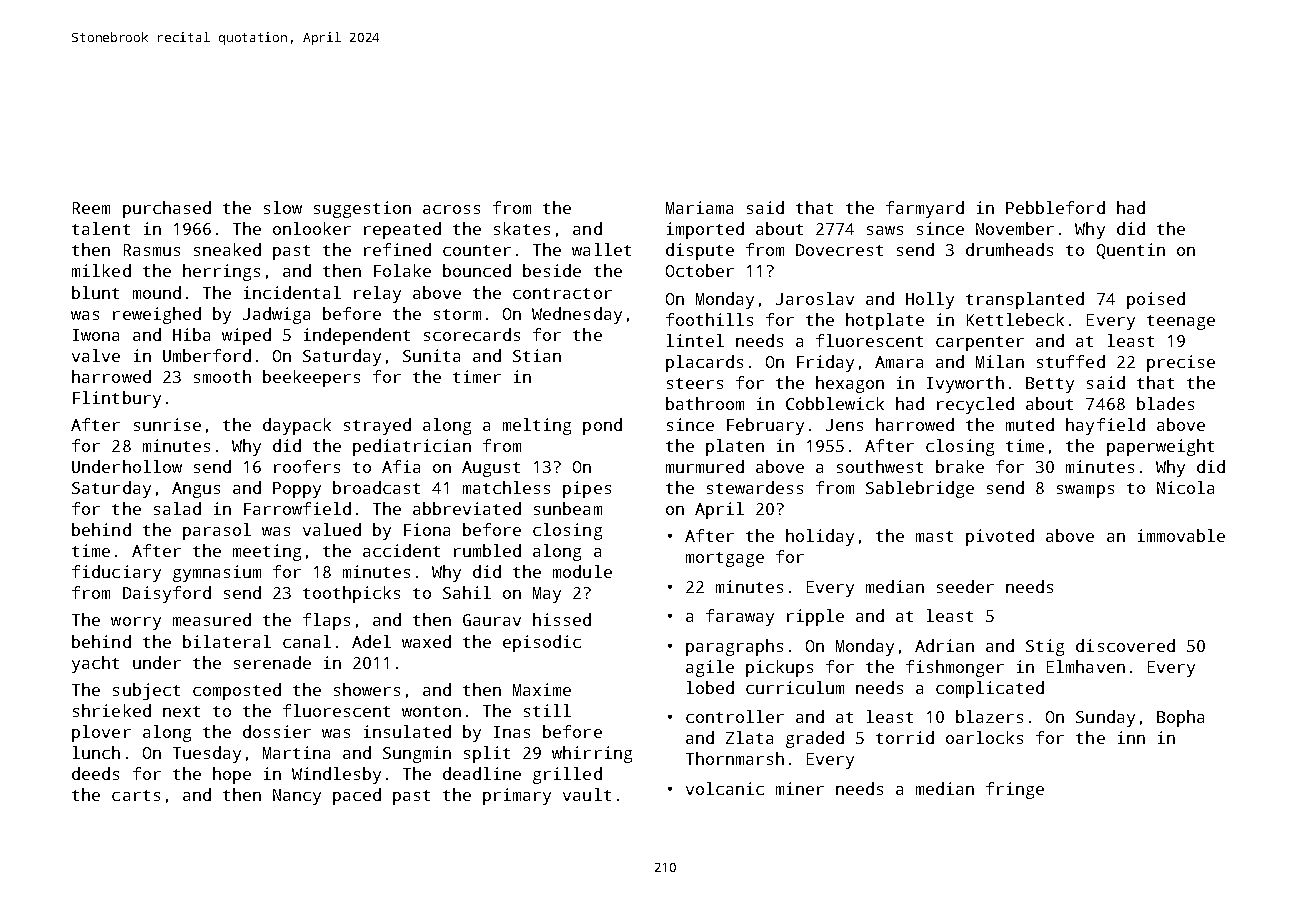  What do you see at coordinates (451, 209) in the screenshot?
I see `across` at bounding box center [451, 209].
